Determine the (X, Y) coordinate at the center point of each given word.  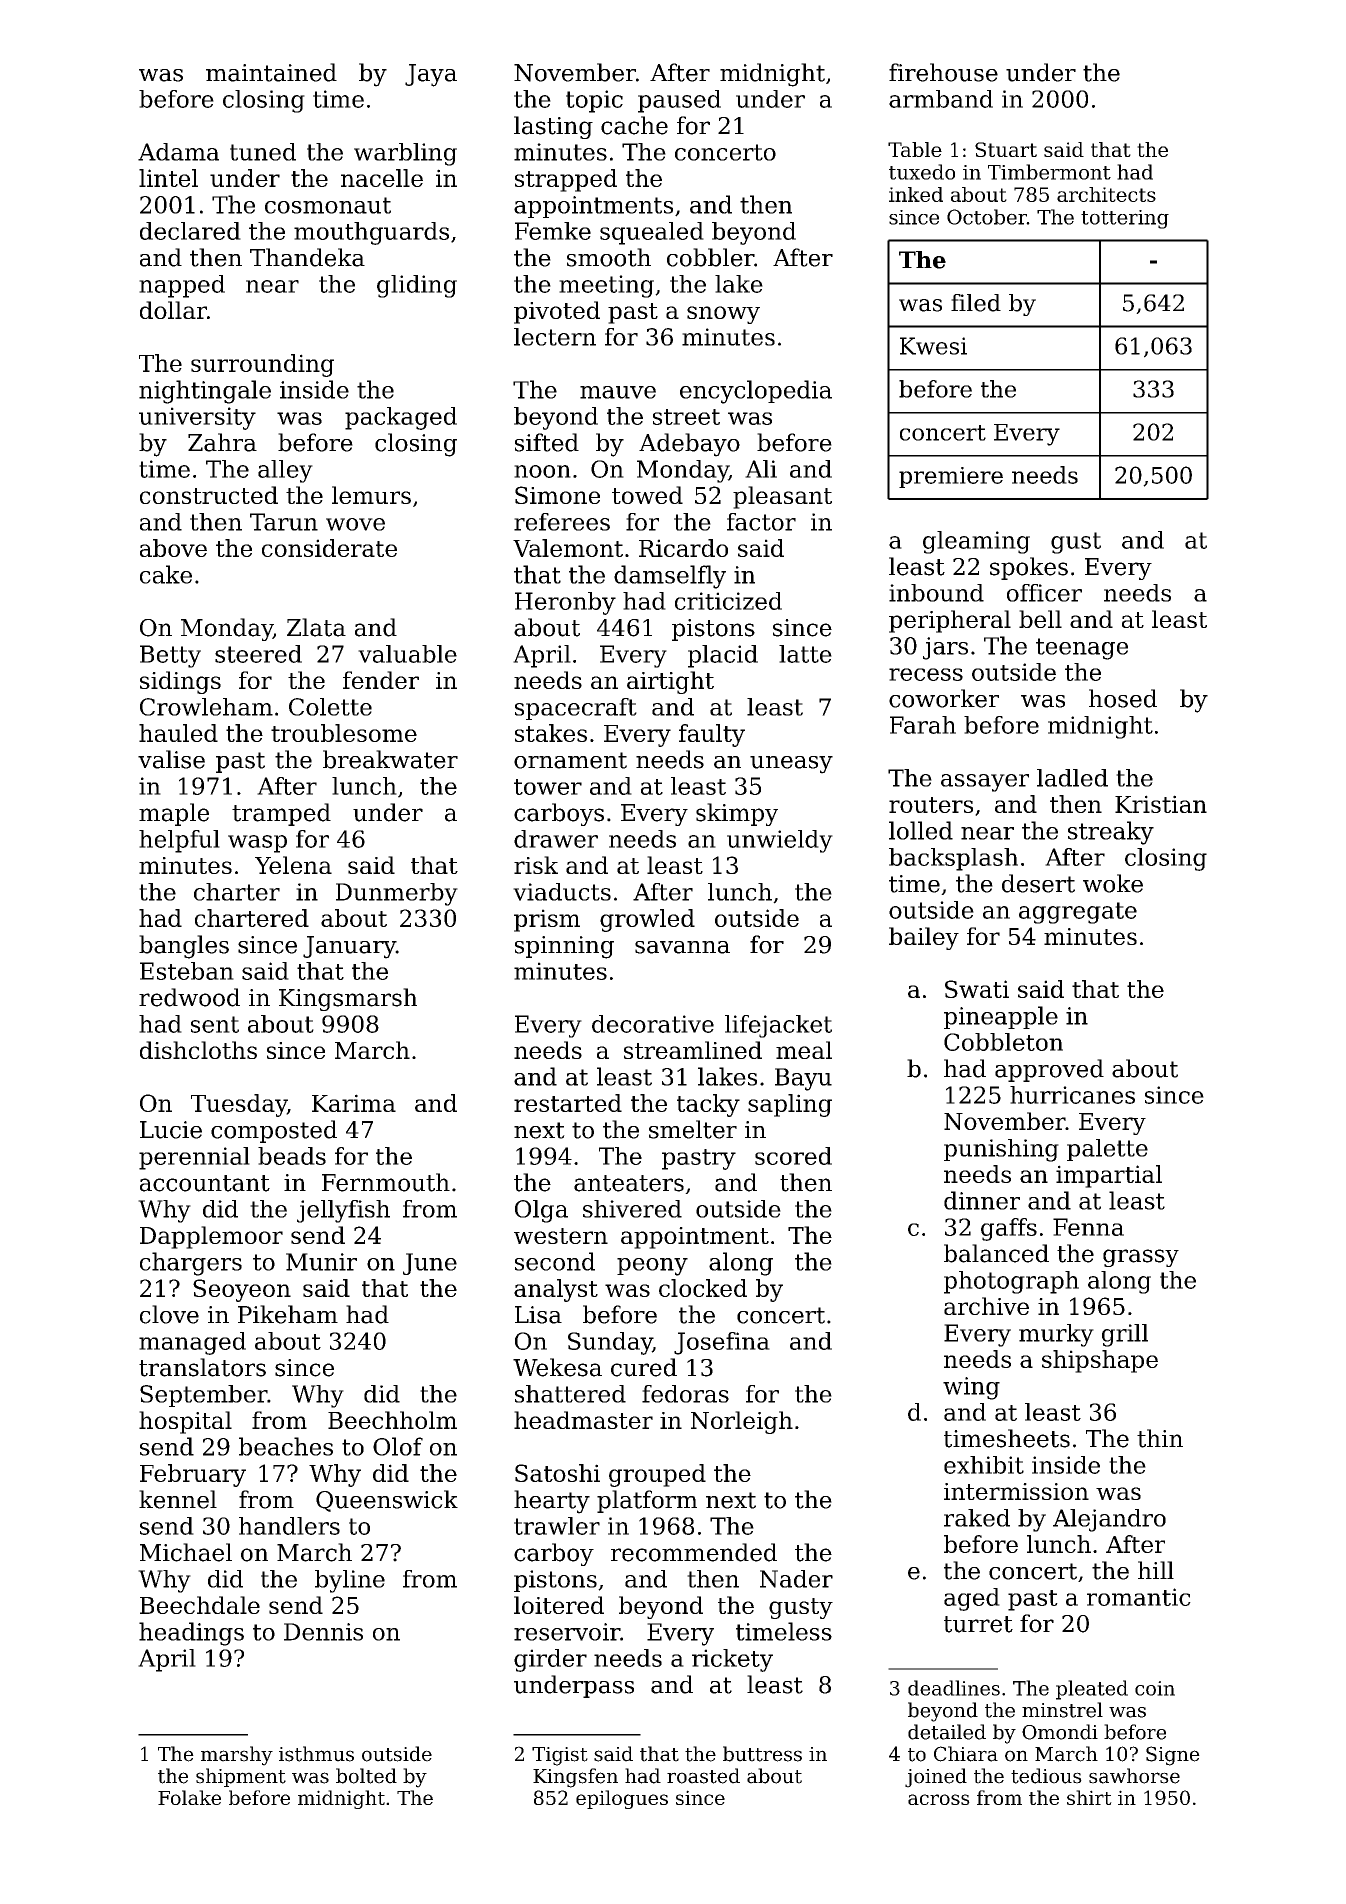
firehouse (943, 72)
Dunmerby (397, 894)
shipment (241, 1777)
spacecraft (576, 709)
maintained (271, 72)
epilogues (622, 1799)
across (939, 1799)
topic (594, 101)
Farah (923, 725)
